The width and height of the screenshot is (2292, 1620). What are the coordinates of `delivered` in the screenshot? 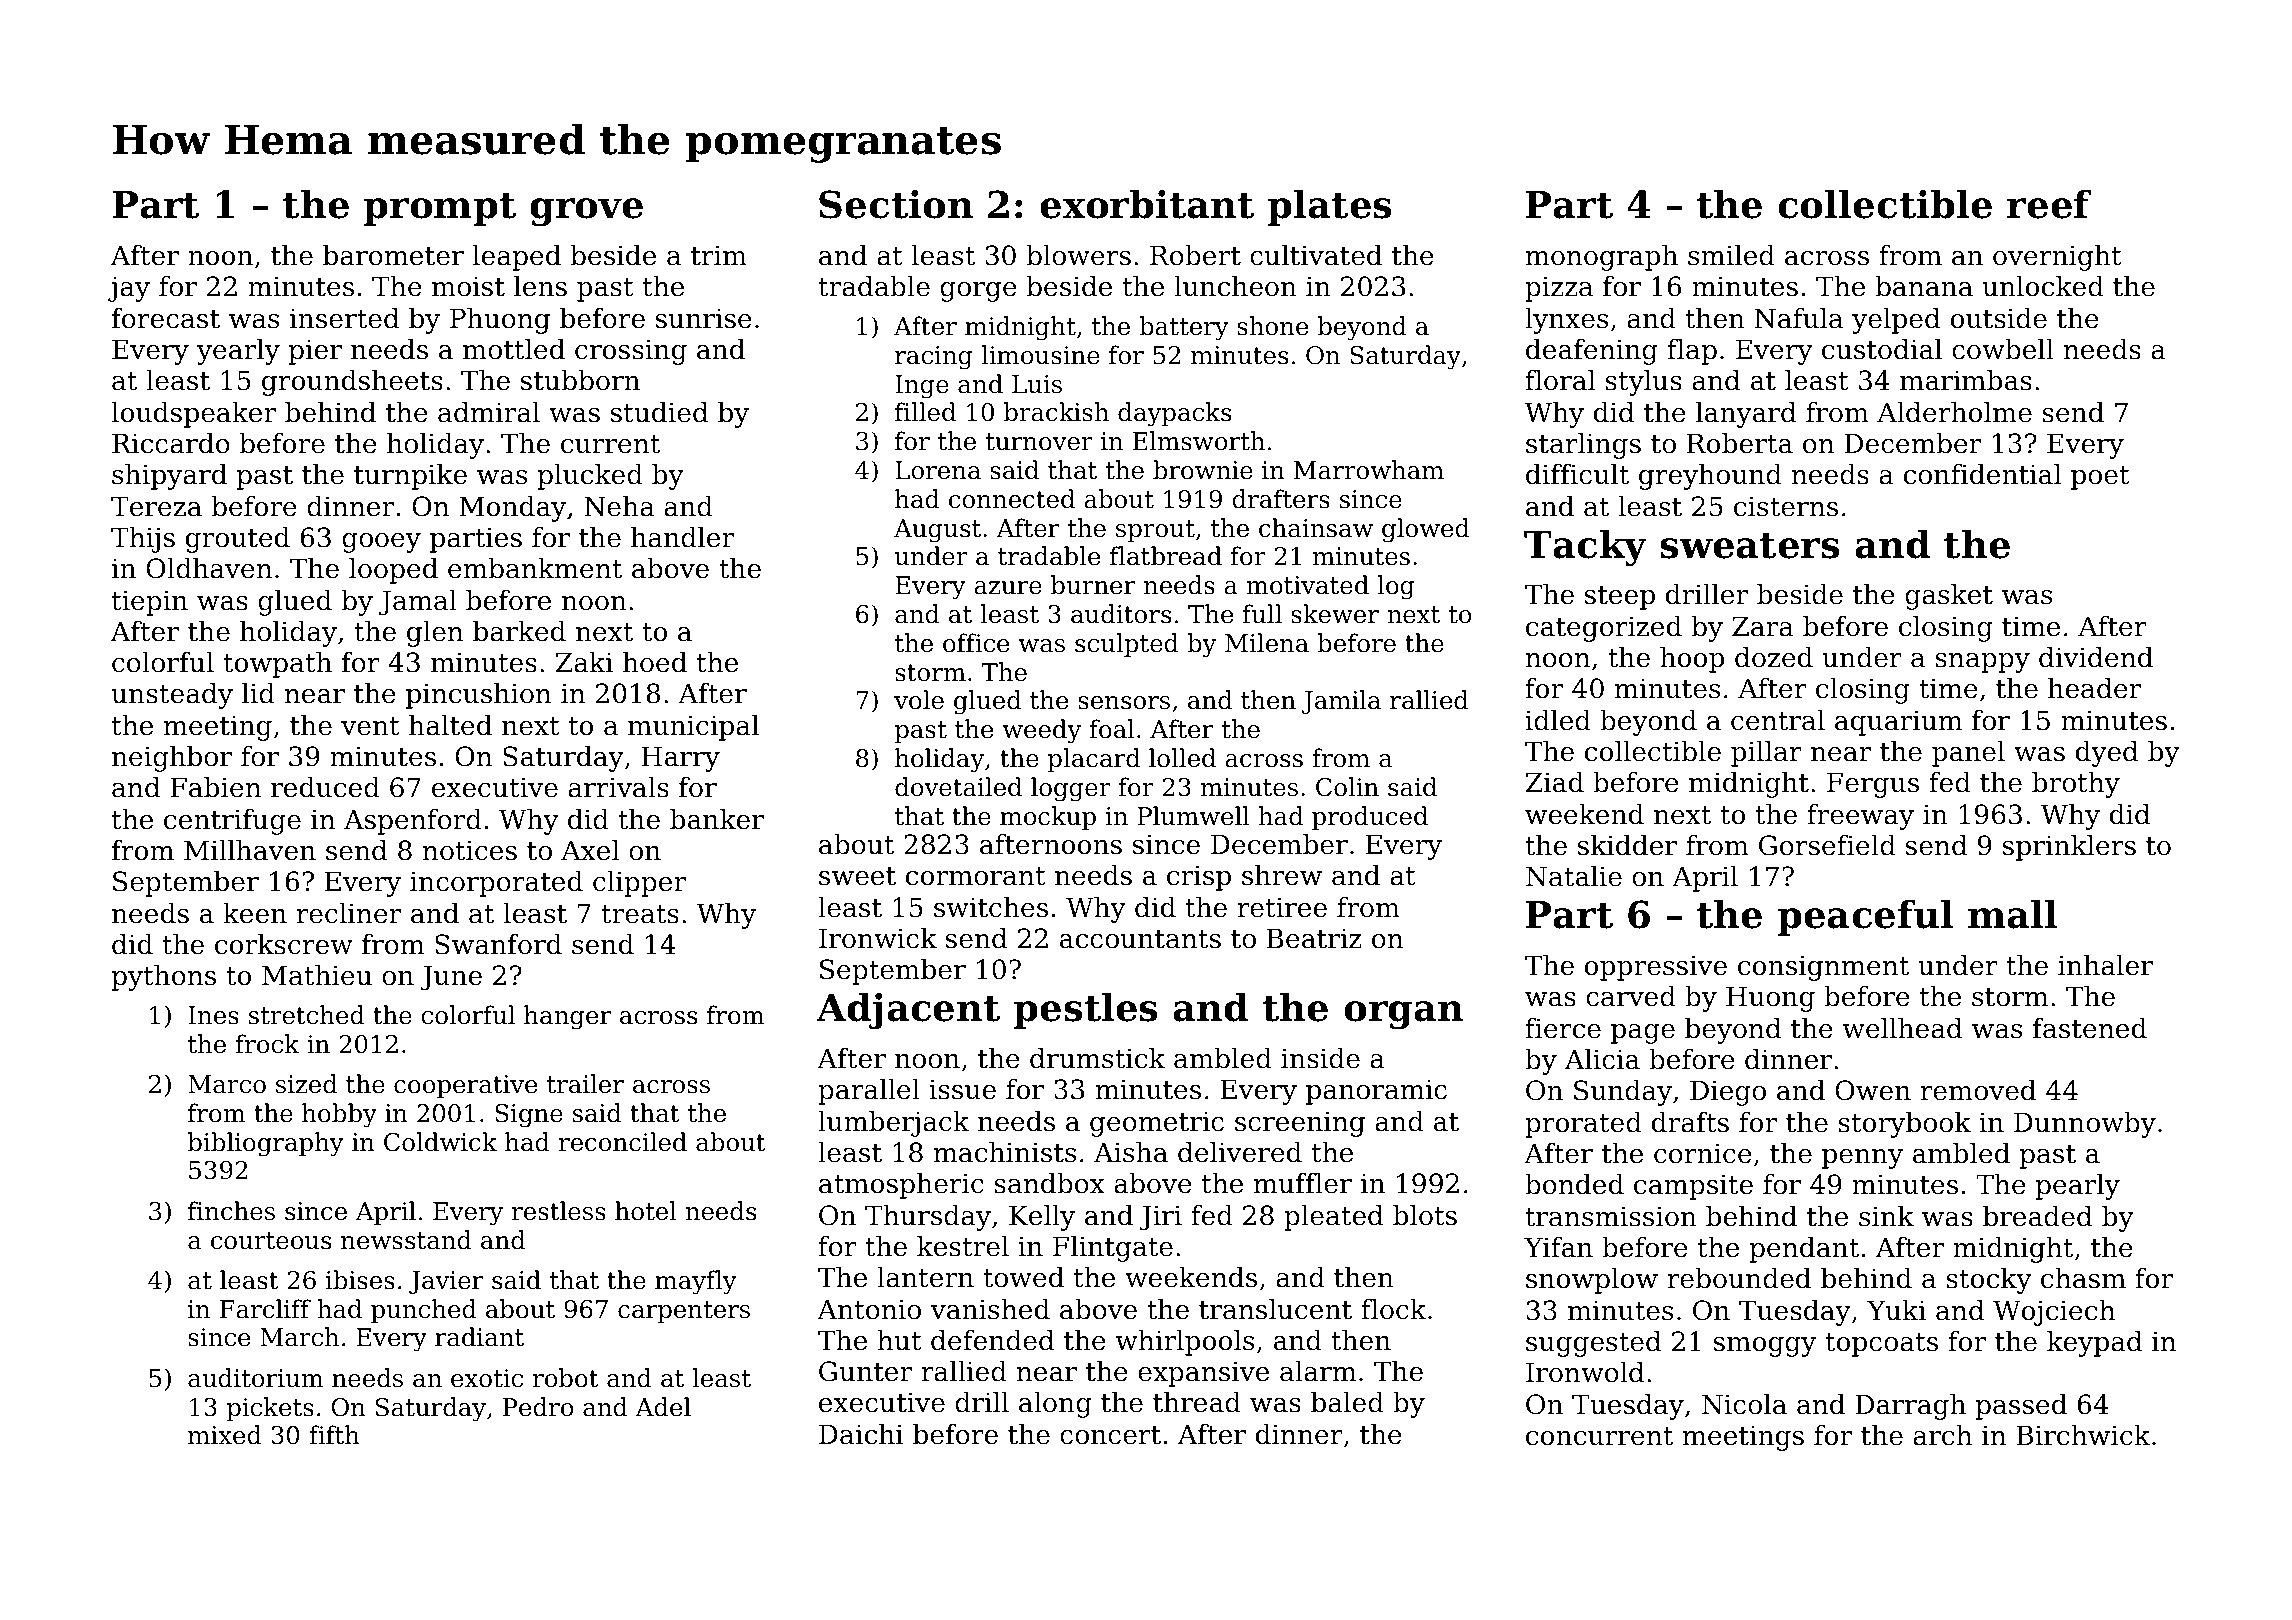 It's located at (1240, 1152).
